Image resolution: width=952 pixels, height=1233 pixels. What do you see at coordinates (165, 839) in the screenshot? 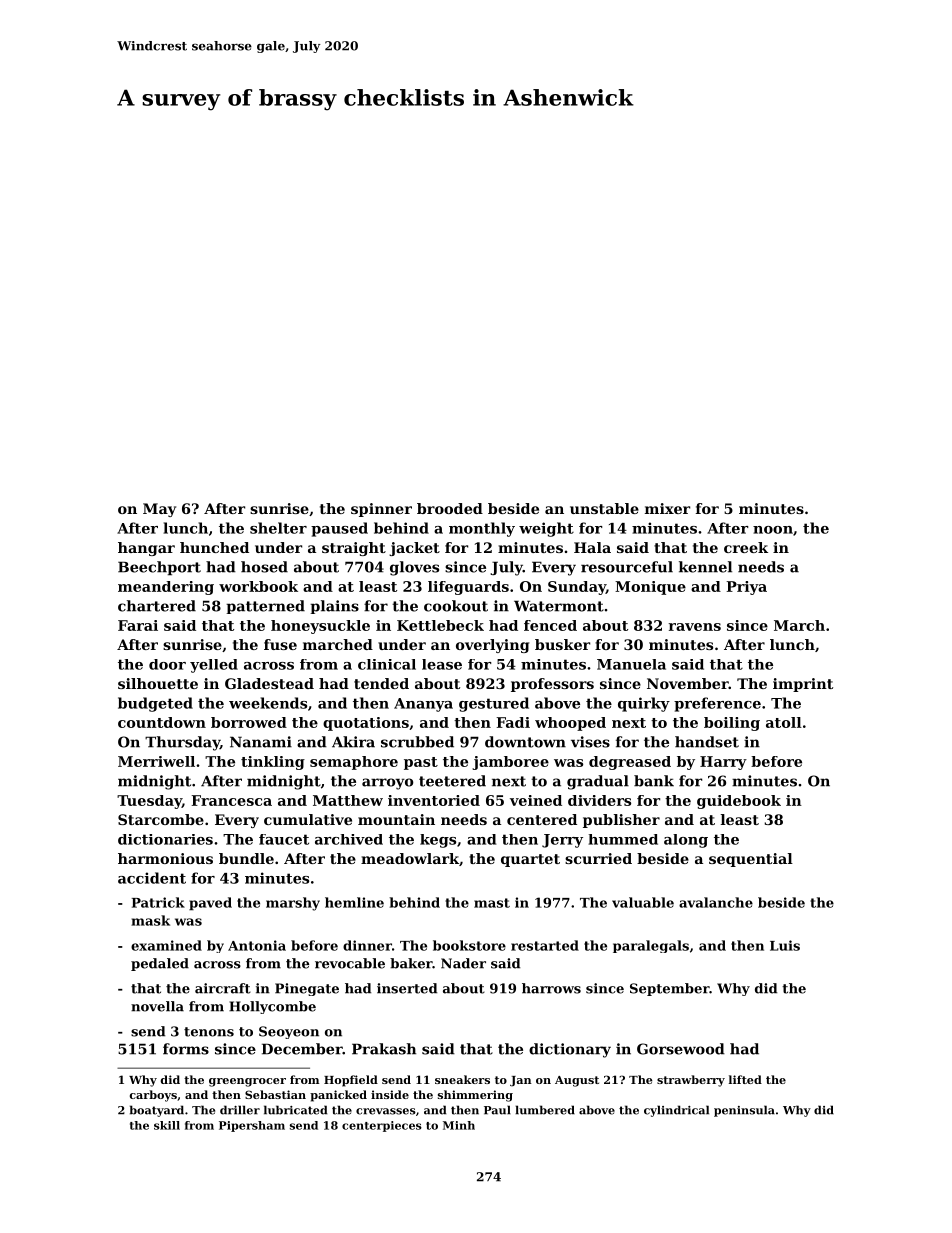
I see `dictionaries` at bounding box center [165, 839].
